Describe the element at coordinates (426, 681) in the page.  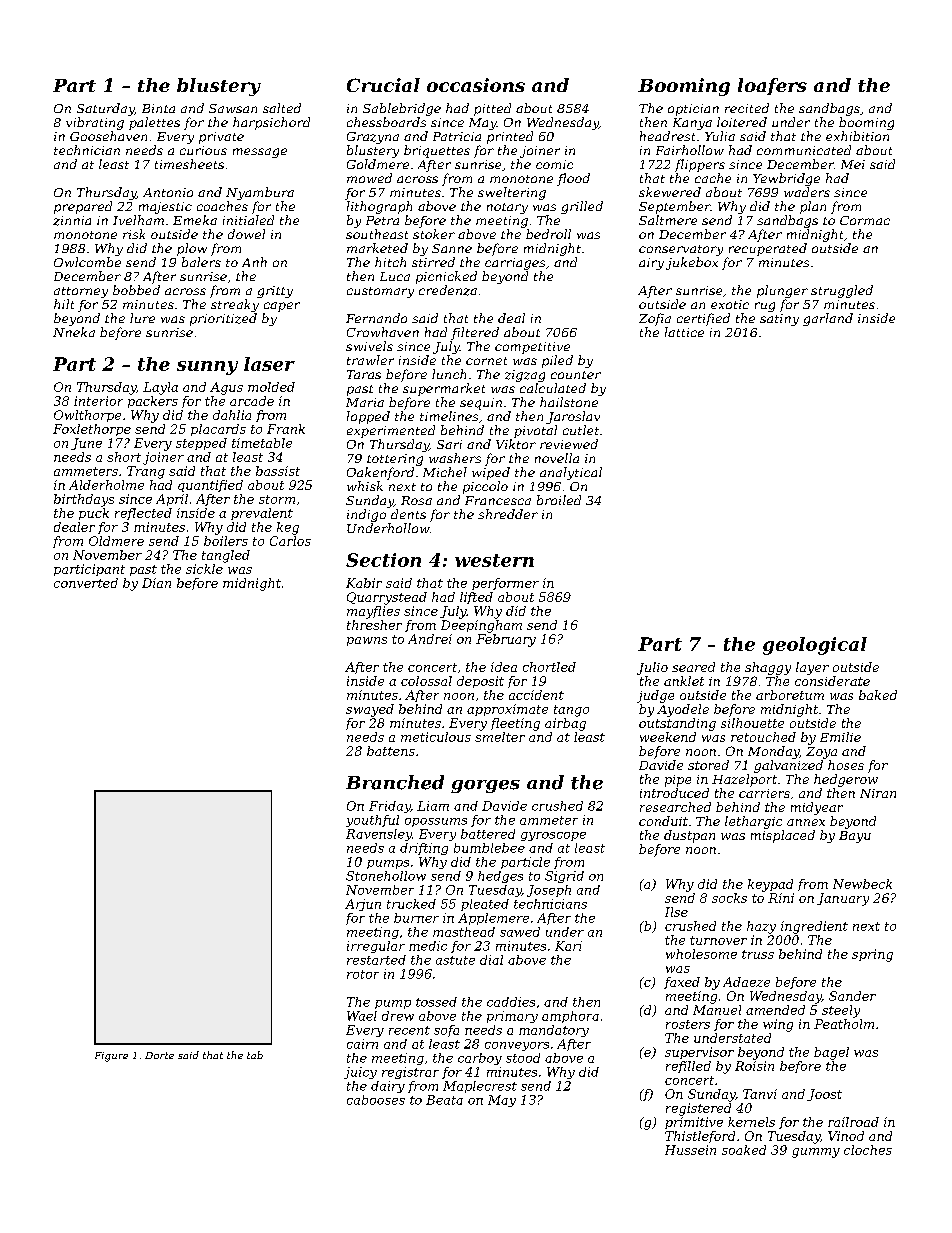
I see `colossal` at that location.
